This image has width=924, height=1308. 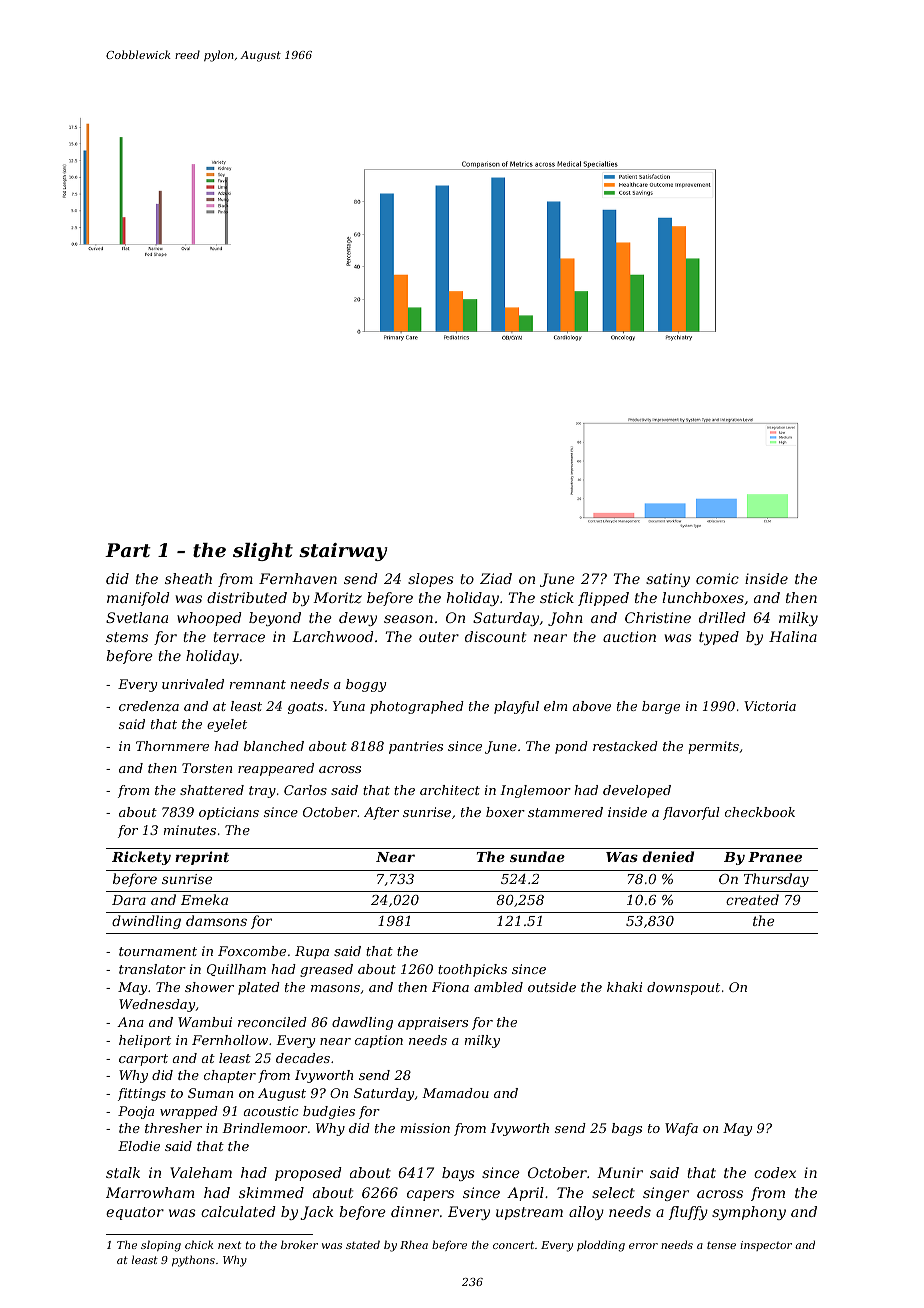 What do you see at coordinates (276, 769) in the image?
I see `reappeared` at bounding box center [276, 769].
